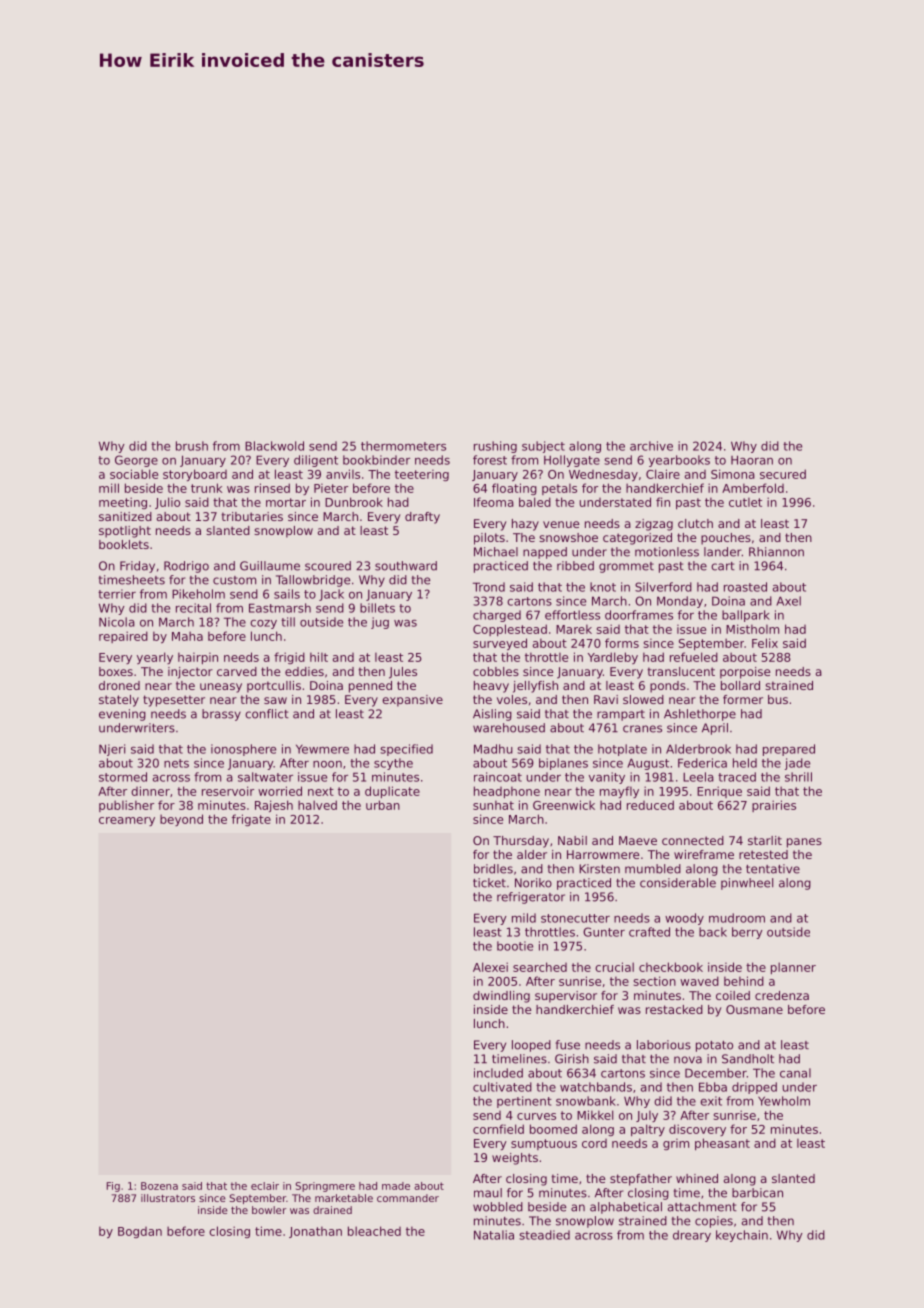  Describe the element at coordinates (566, 997) in the page. I see `supervisor` at that location.
